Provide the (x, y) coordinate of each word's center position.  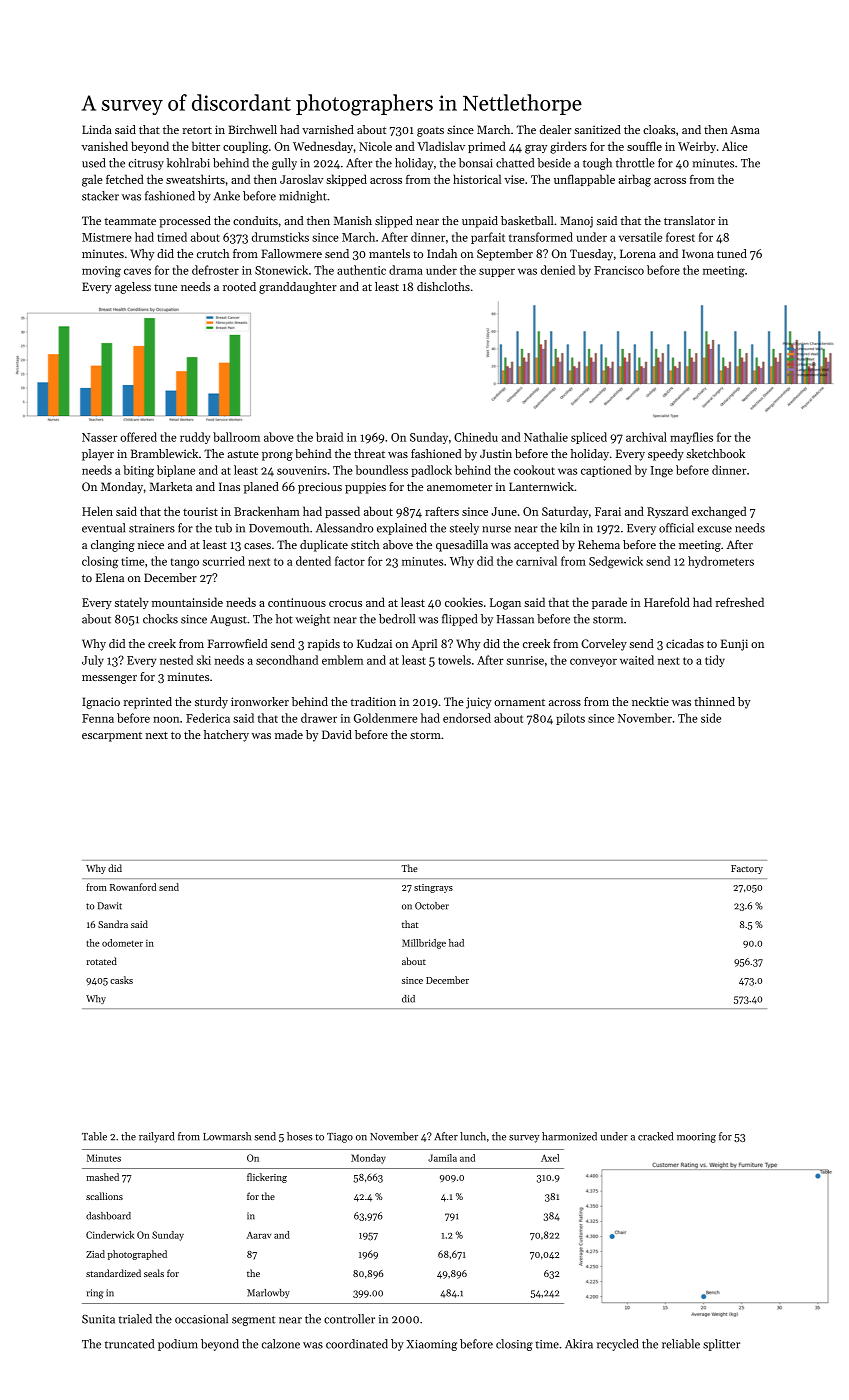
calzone (281, 1344)
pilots (570, 719)
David (337, 734)
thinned (714, 701)
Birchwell (252, 129)
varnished (328, 129)
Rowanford (133, 887)
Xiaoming (432, 1345)
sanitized (597, 129)
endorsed (467, 718)
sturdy (211, 703)
